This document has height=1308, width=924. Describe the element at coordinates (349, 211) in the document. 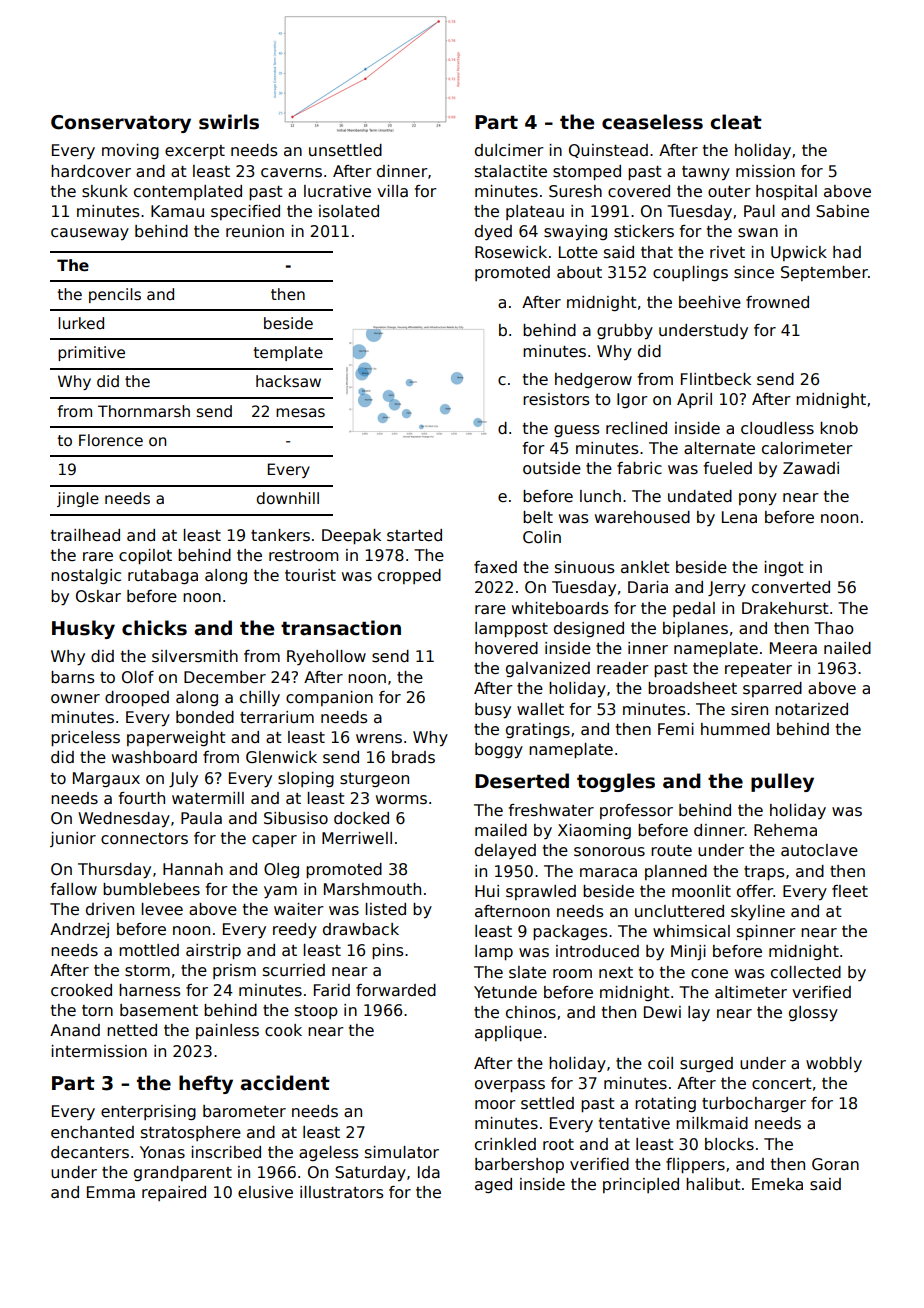

I see `isolated` at that location.
